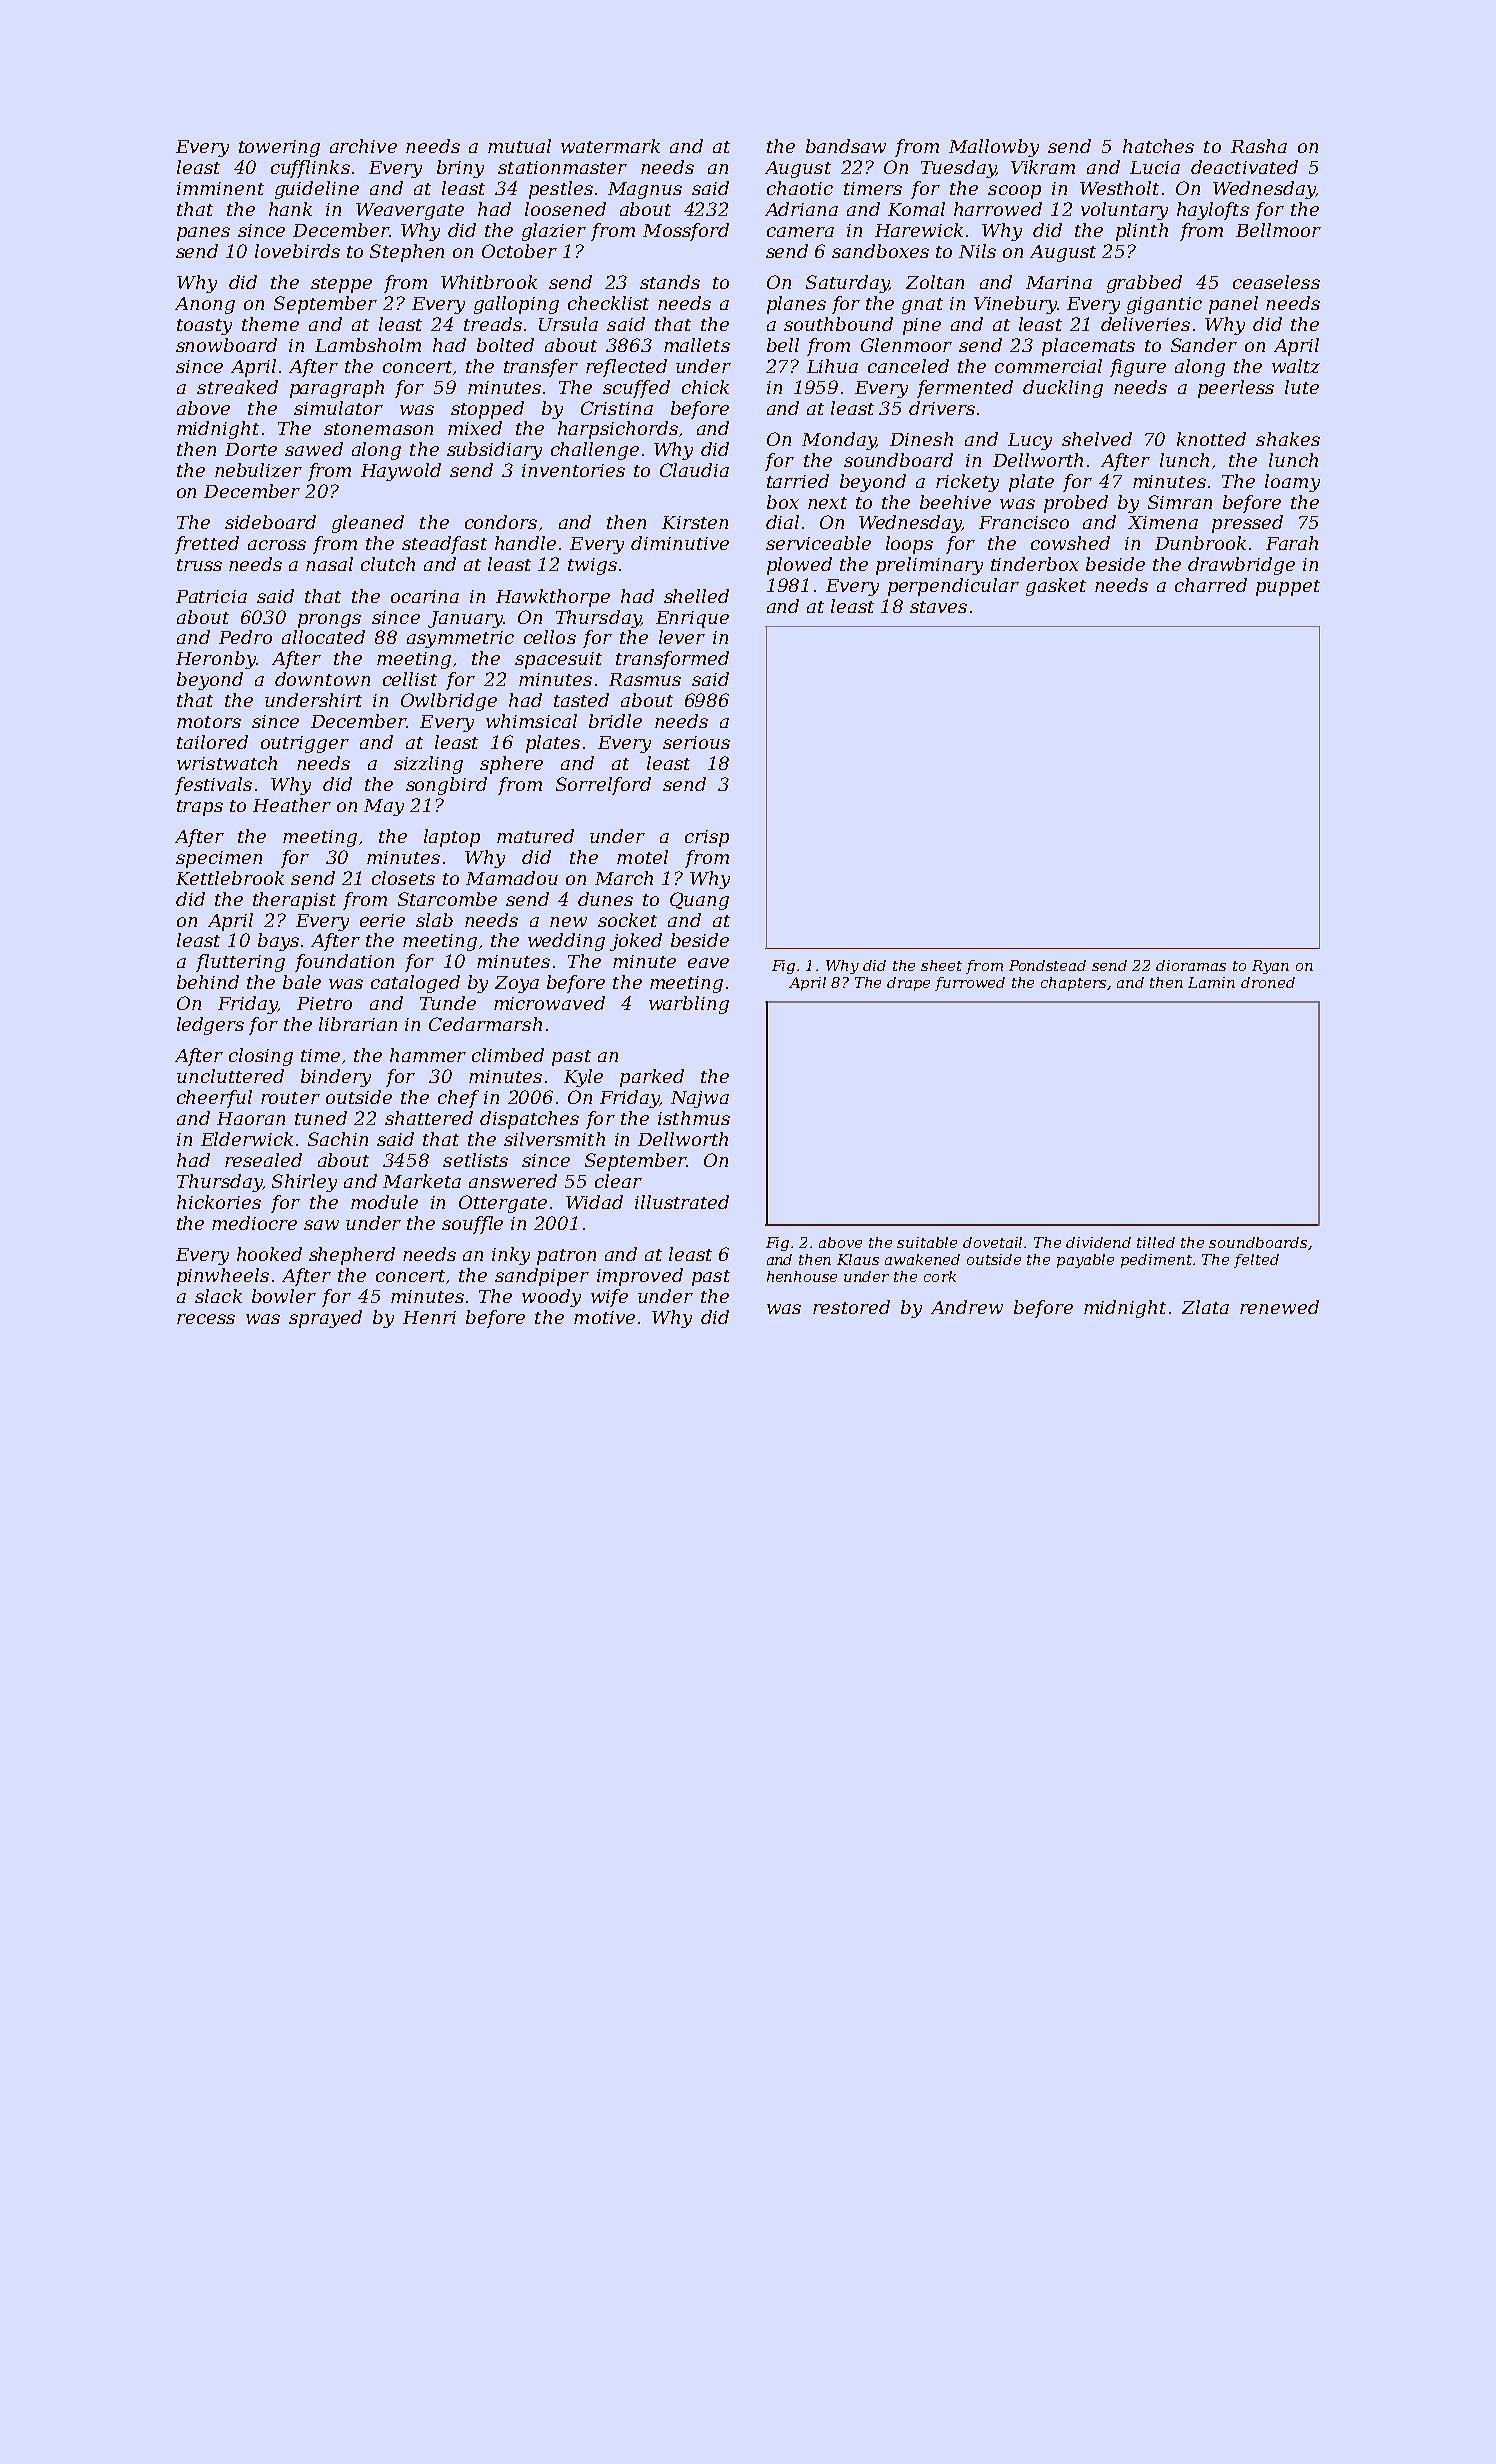 This page has width=1496, height=2464. What do you see at coordinates (1292, 543) in the page?
I see `Farah` at bounding box center [1292, 543].
